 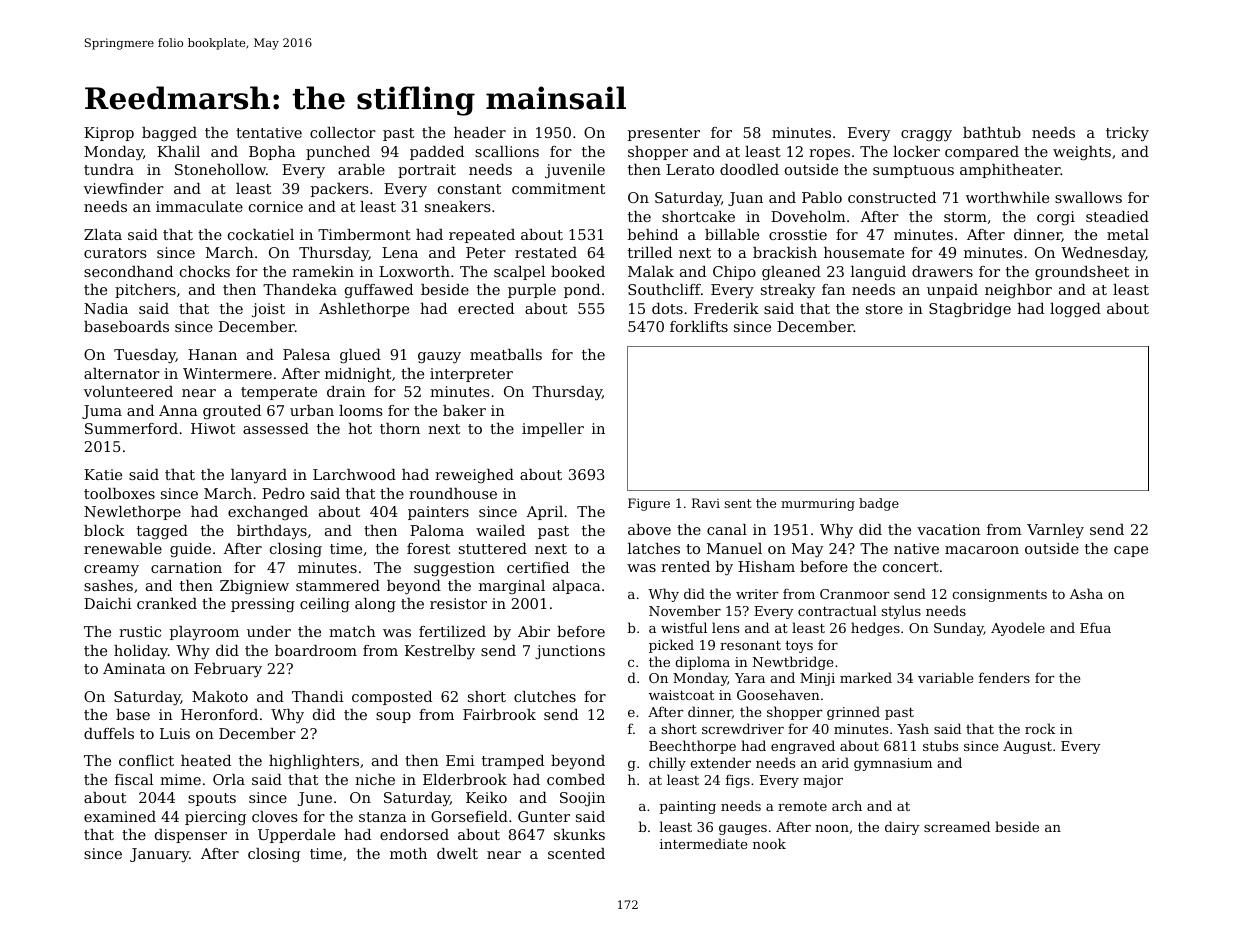 I want to click on Palesa, so click(x=306, y=354).
